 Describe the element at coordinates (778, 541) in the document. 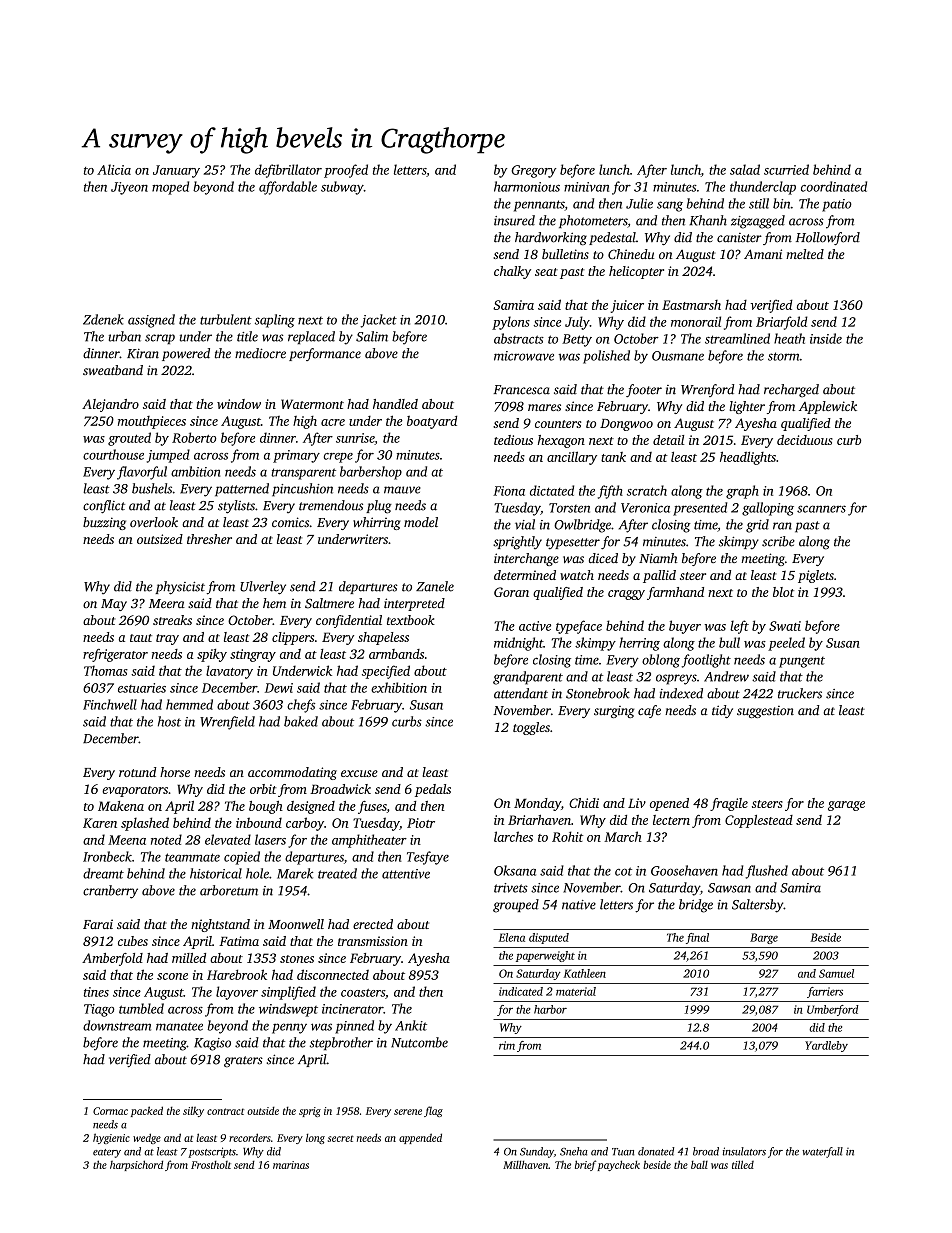

I see `scribe` at that location.
